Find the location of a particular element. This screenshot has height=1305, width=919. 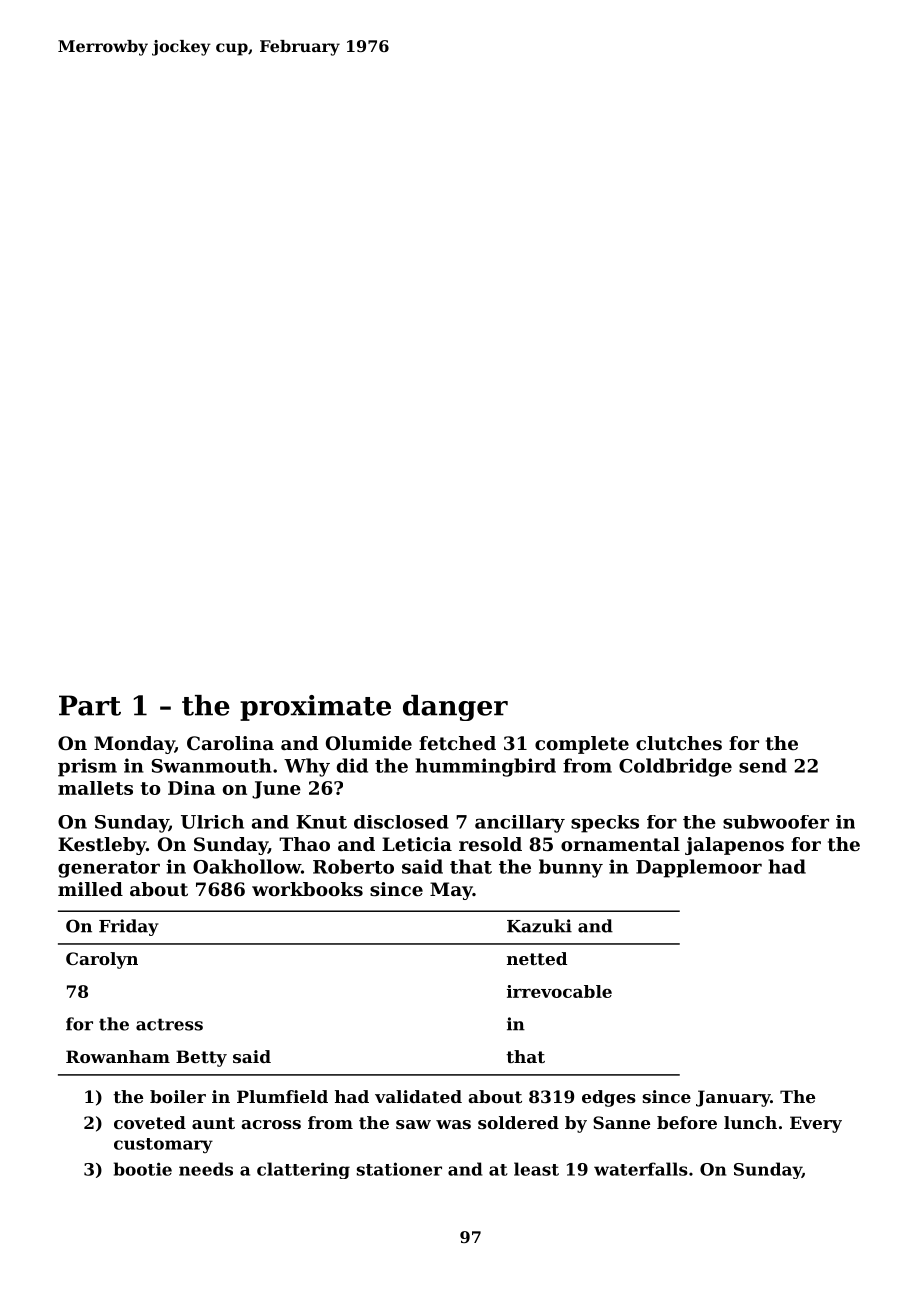

edges is located at coordinates (609, 1098).
